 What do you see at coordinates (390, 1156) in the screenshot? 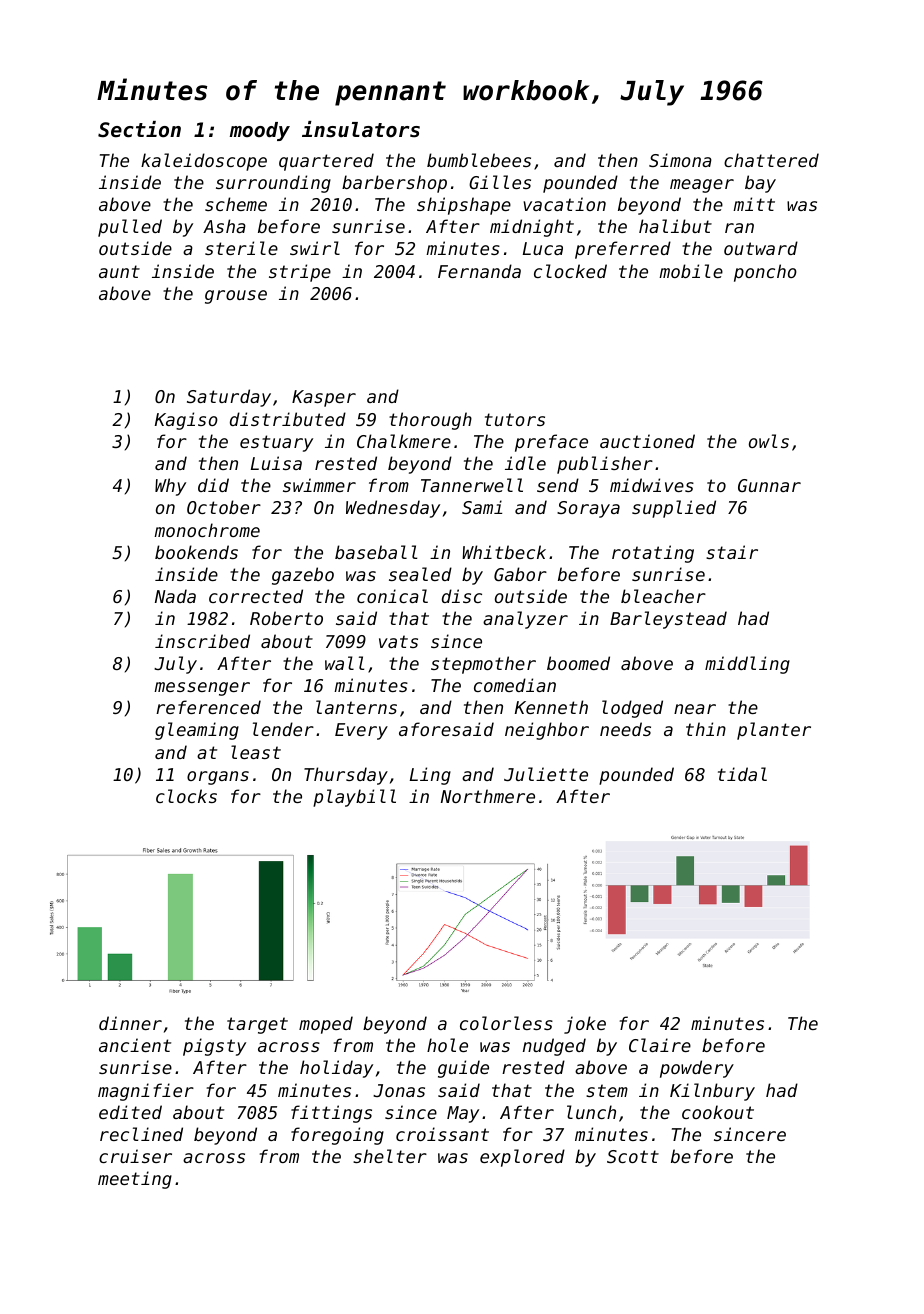
I see `shelter` at bounding box center [390, 1156].
